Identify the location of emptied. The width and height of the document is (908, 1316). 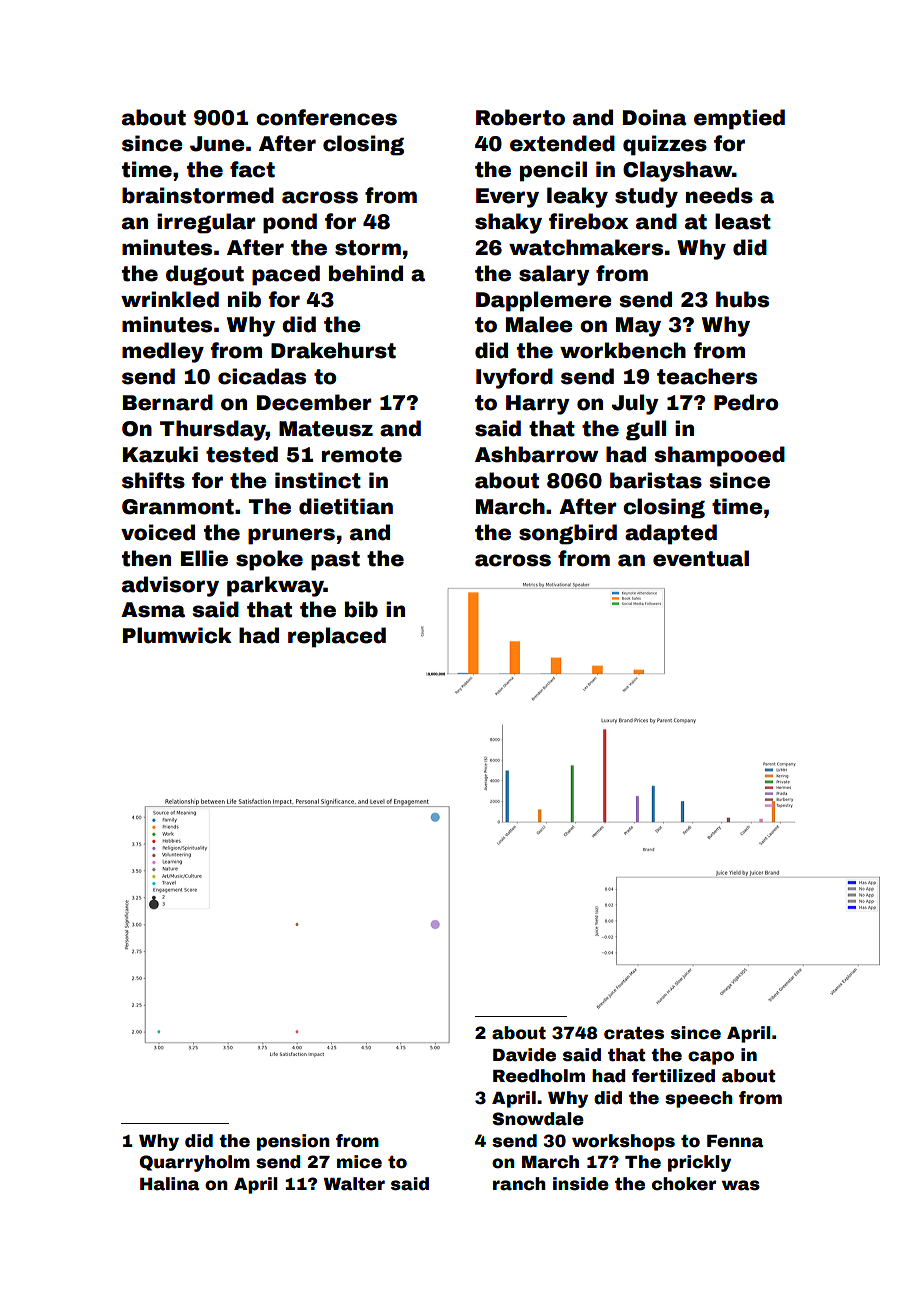
(739, 119).
